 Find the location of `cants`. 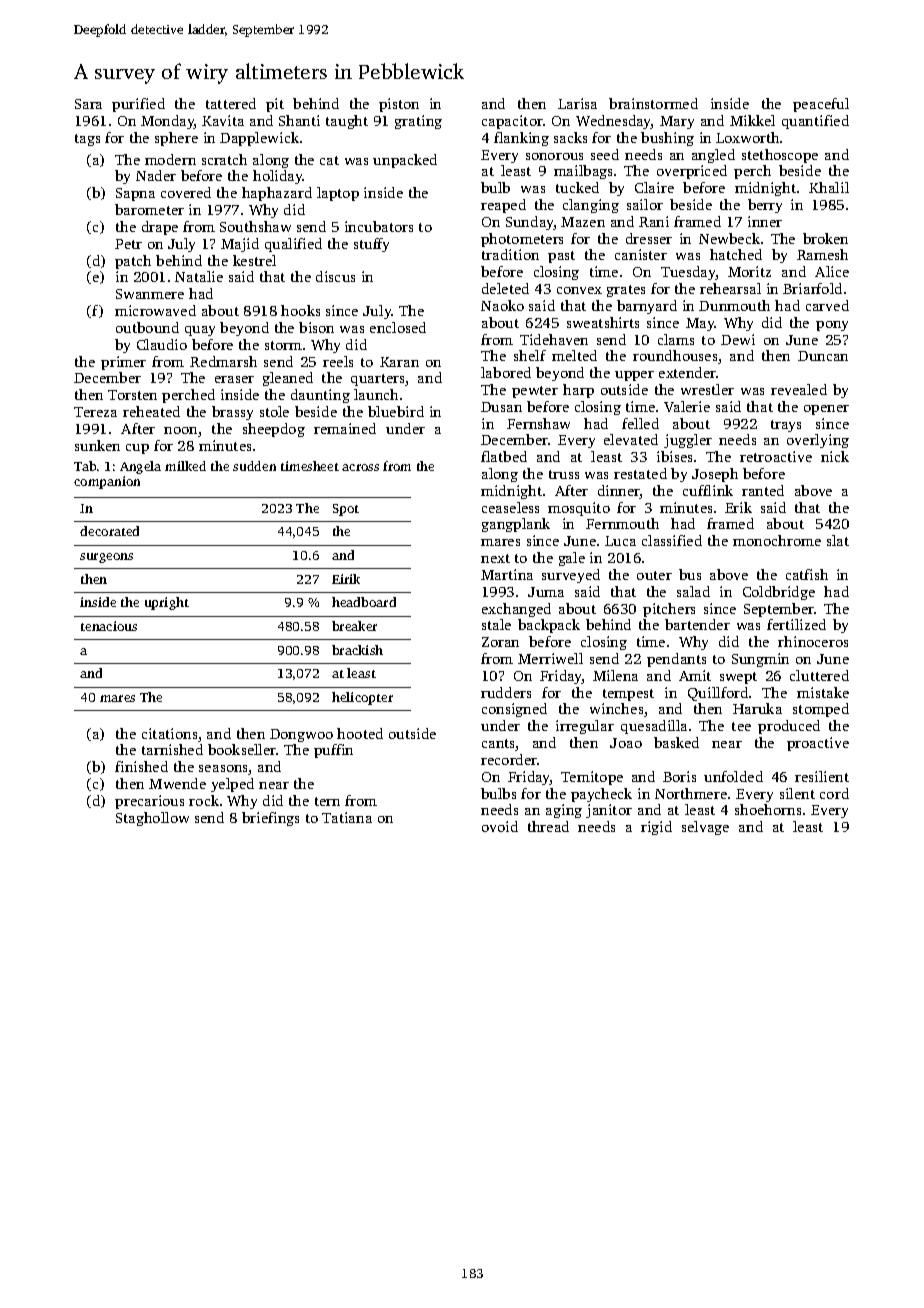

cants is located at coordinates (499, 745).
